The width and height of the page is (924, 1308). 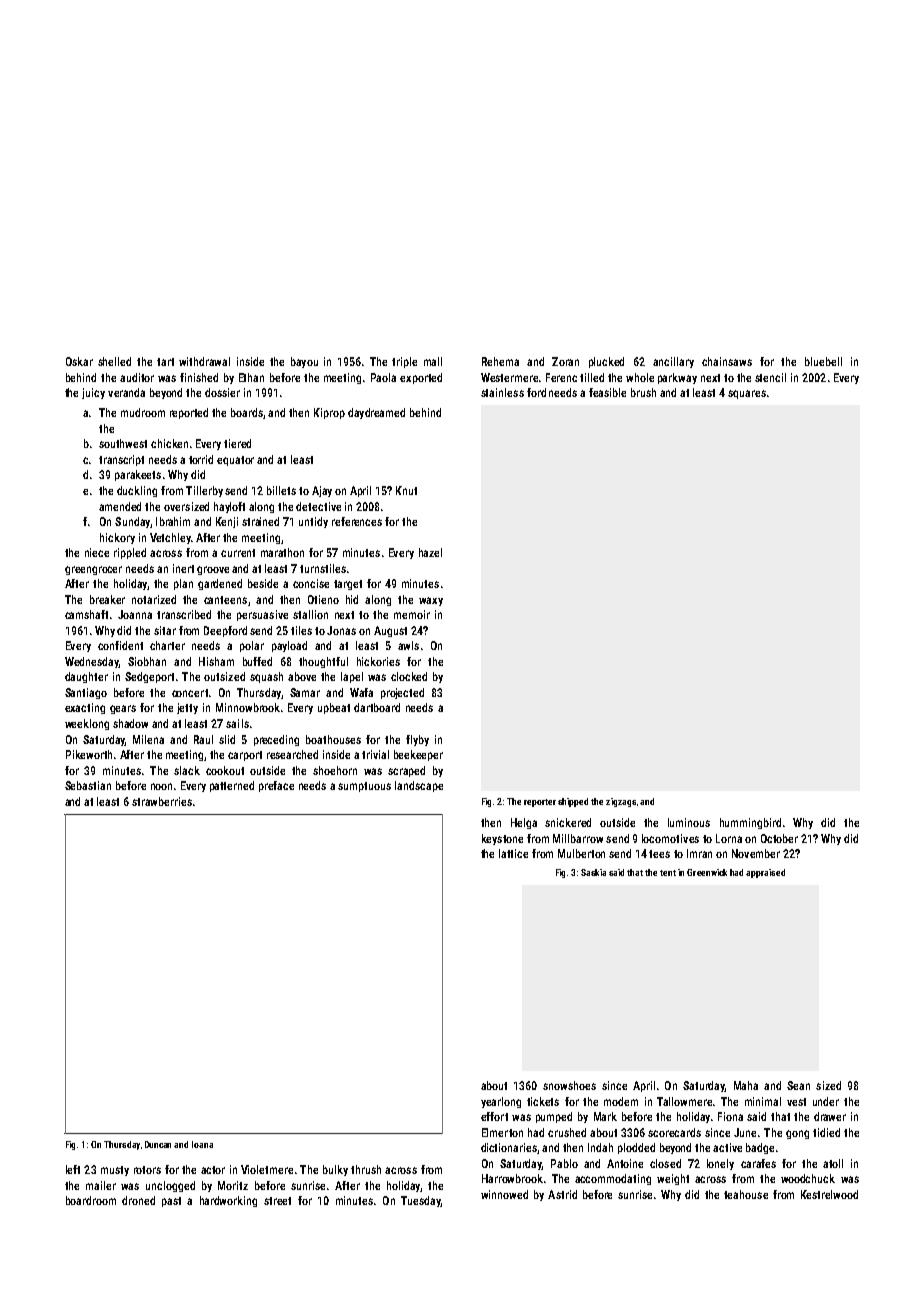 I want to click on boardroom, so click(x=91, y=1200).
